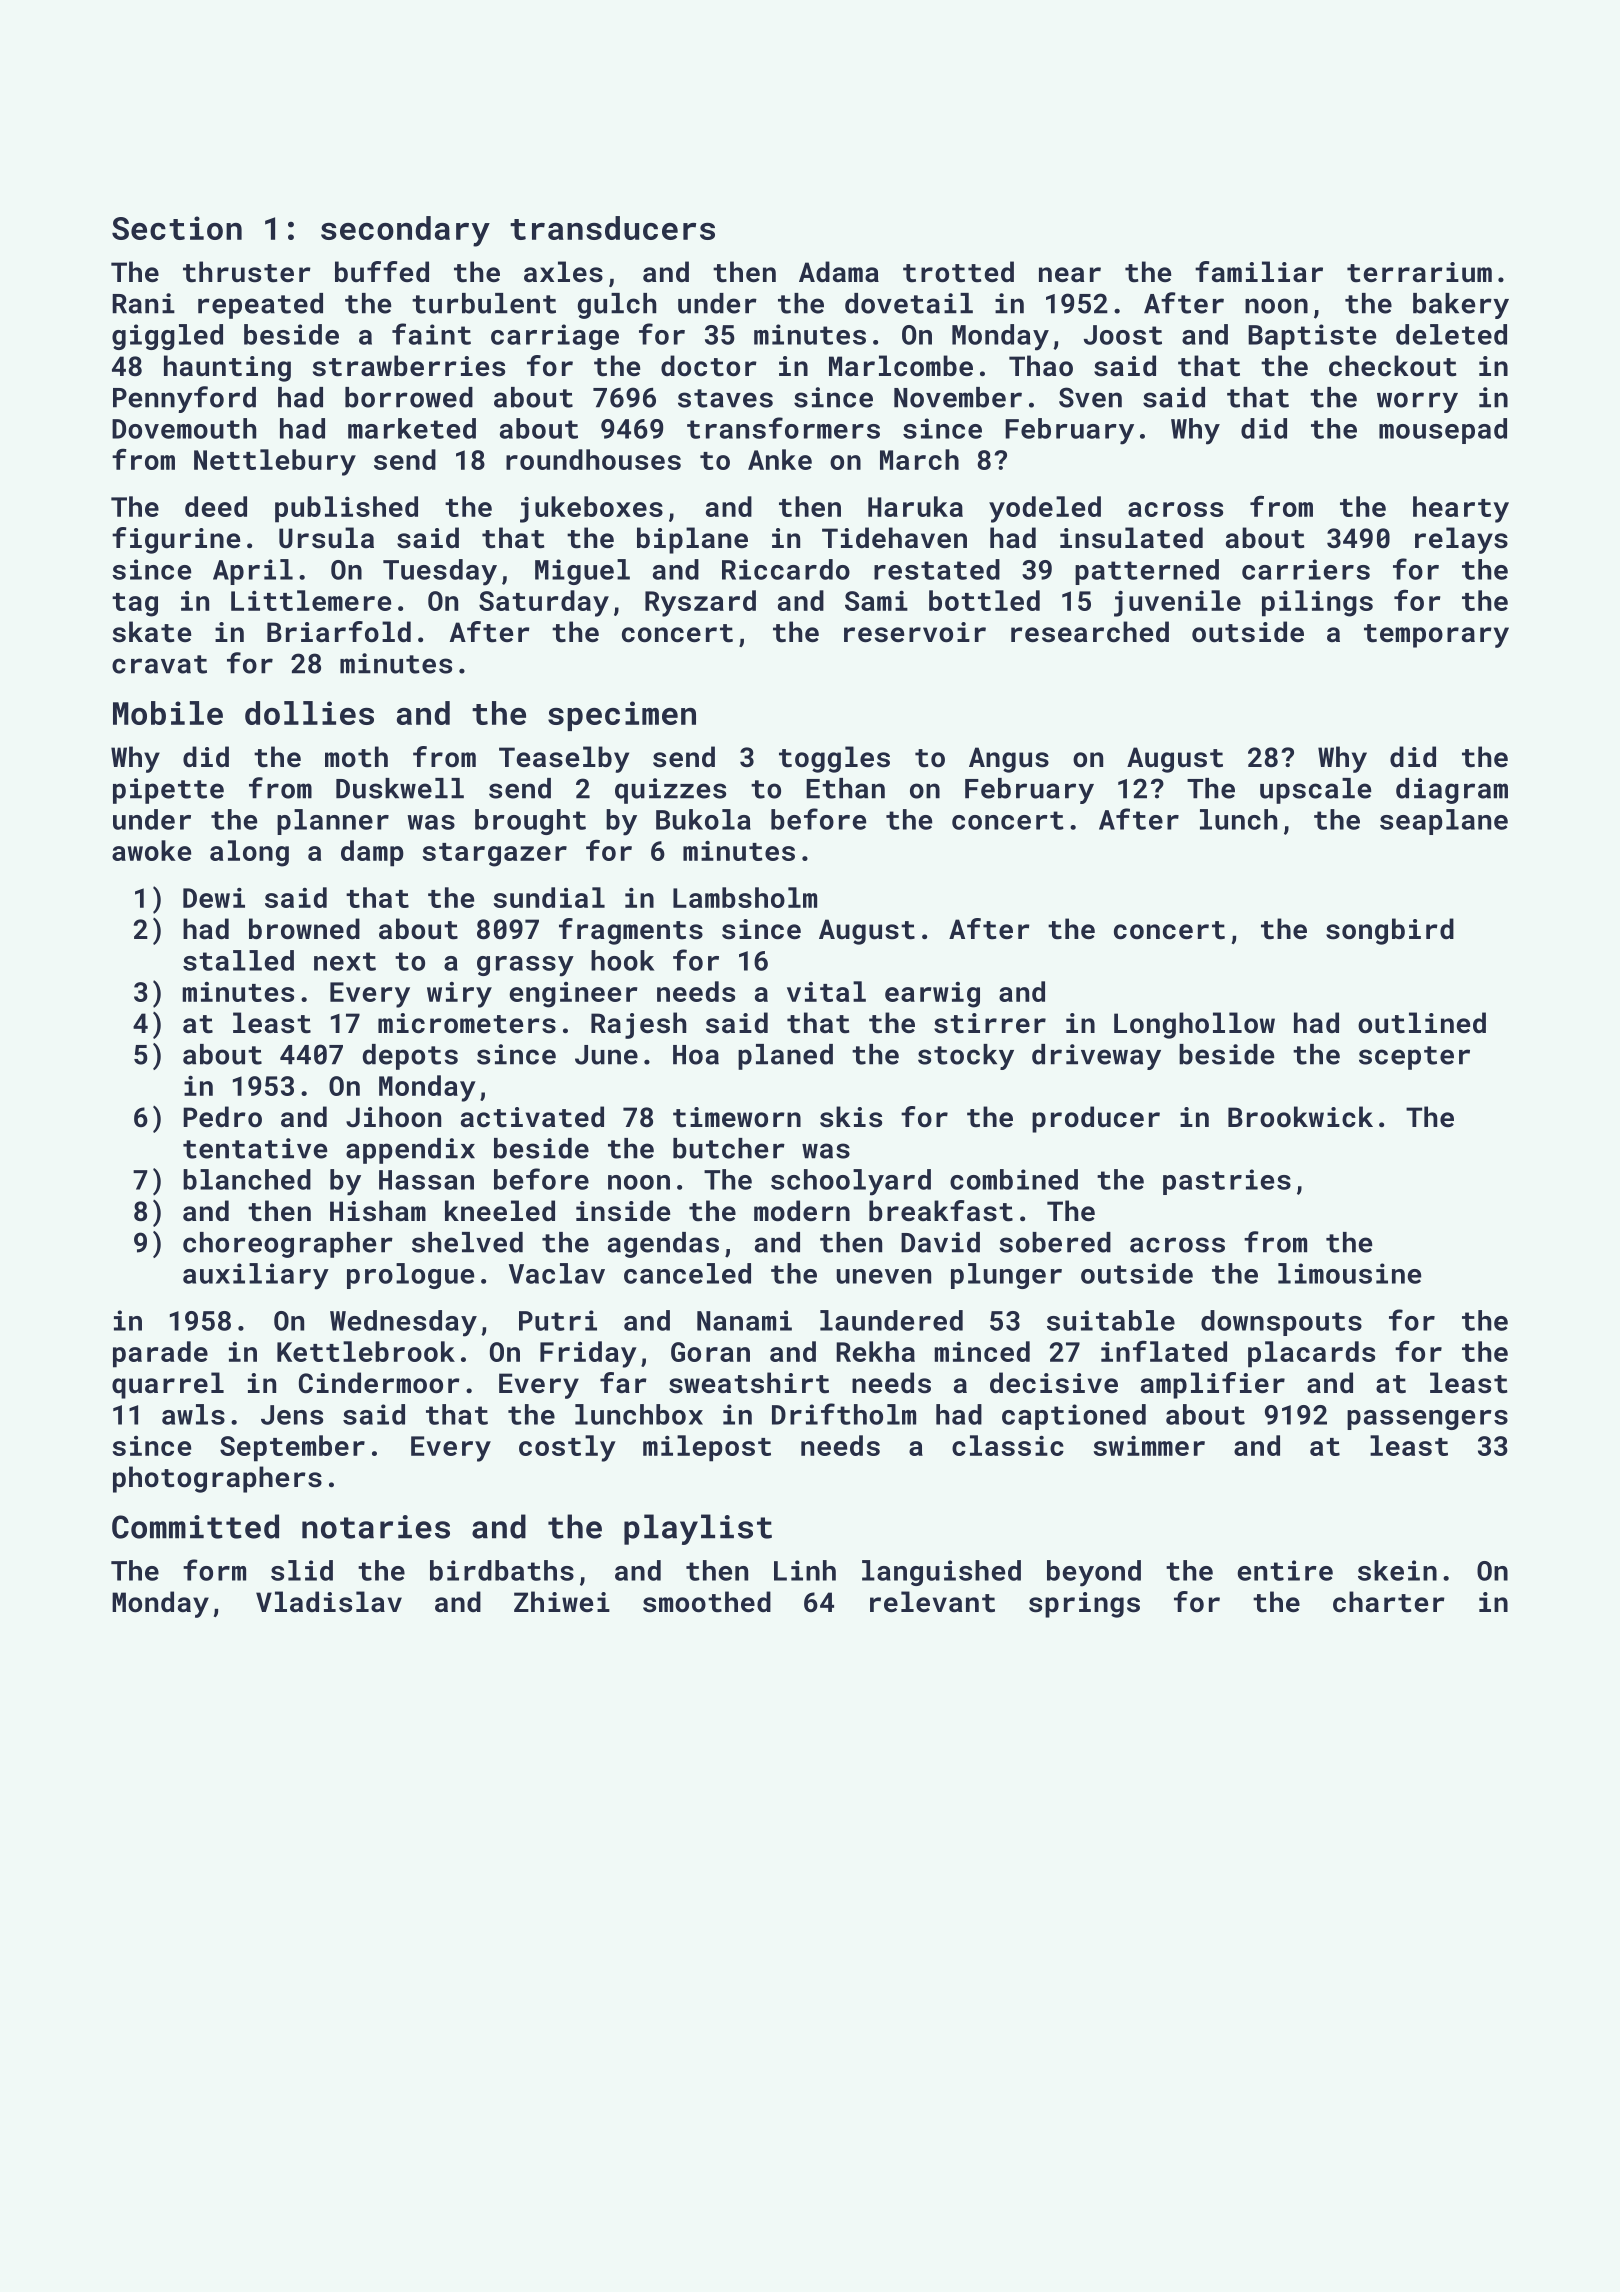  What do you see at coordinates (1443, 431) in the screenshot?
I see `mousepad` at bounding box center [1443, 431].
